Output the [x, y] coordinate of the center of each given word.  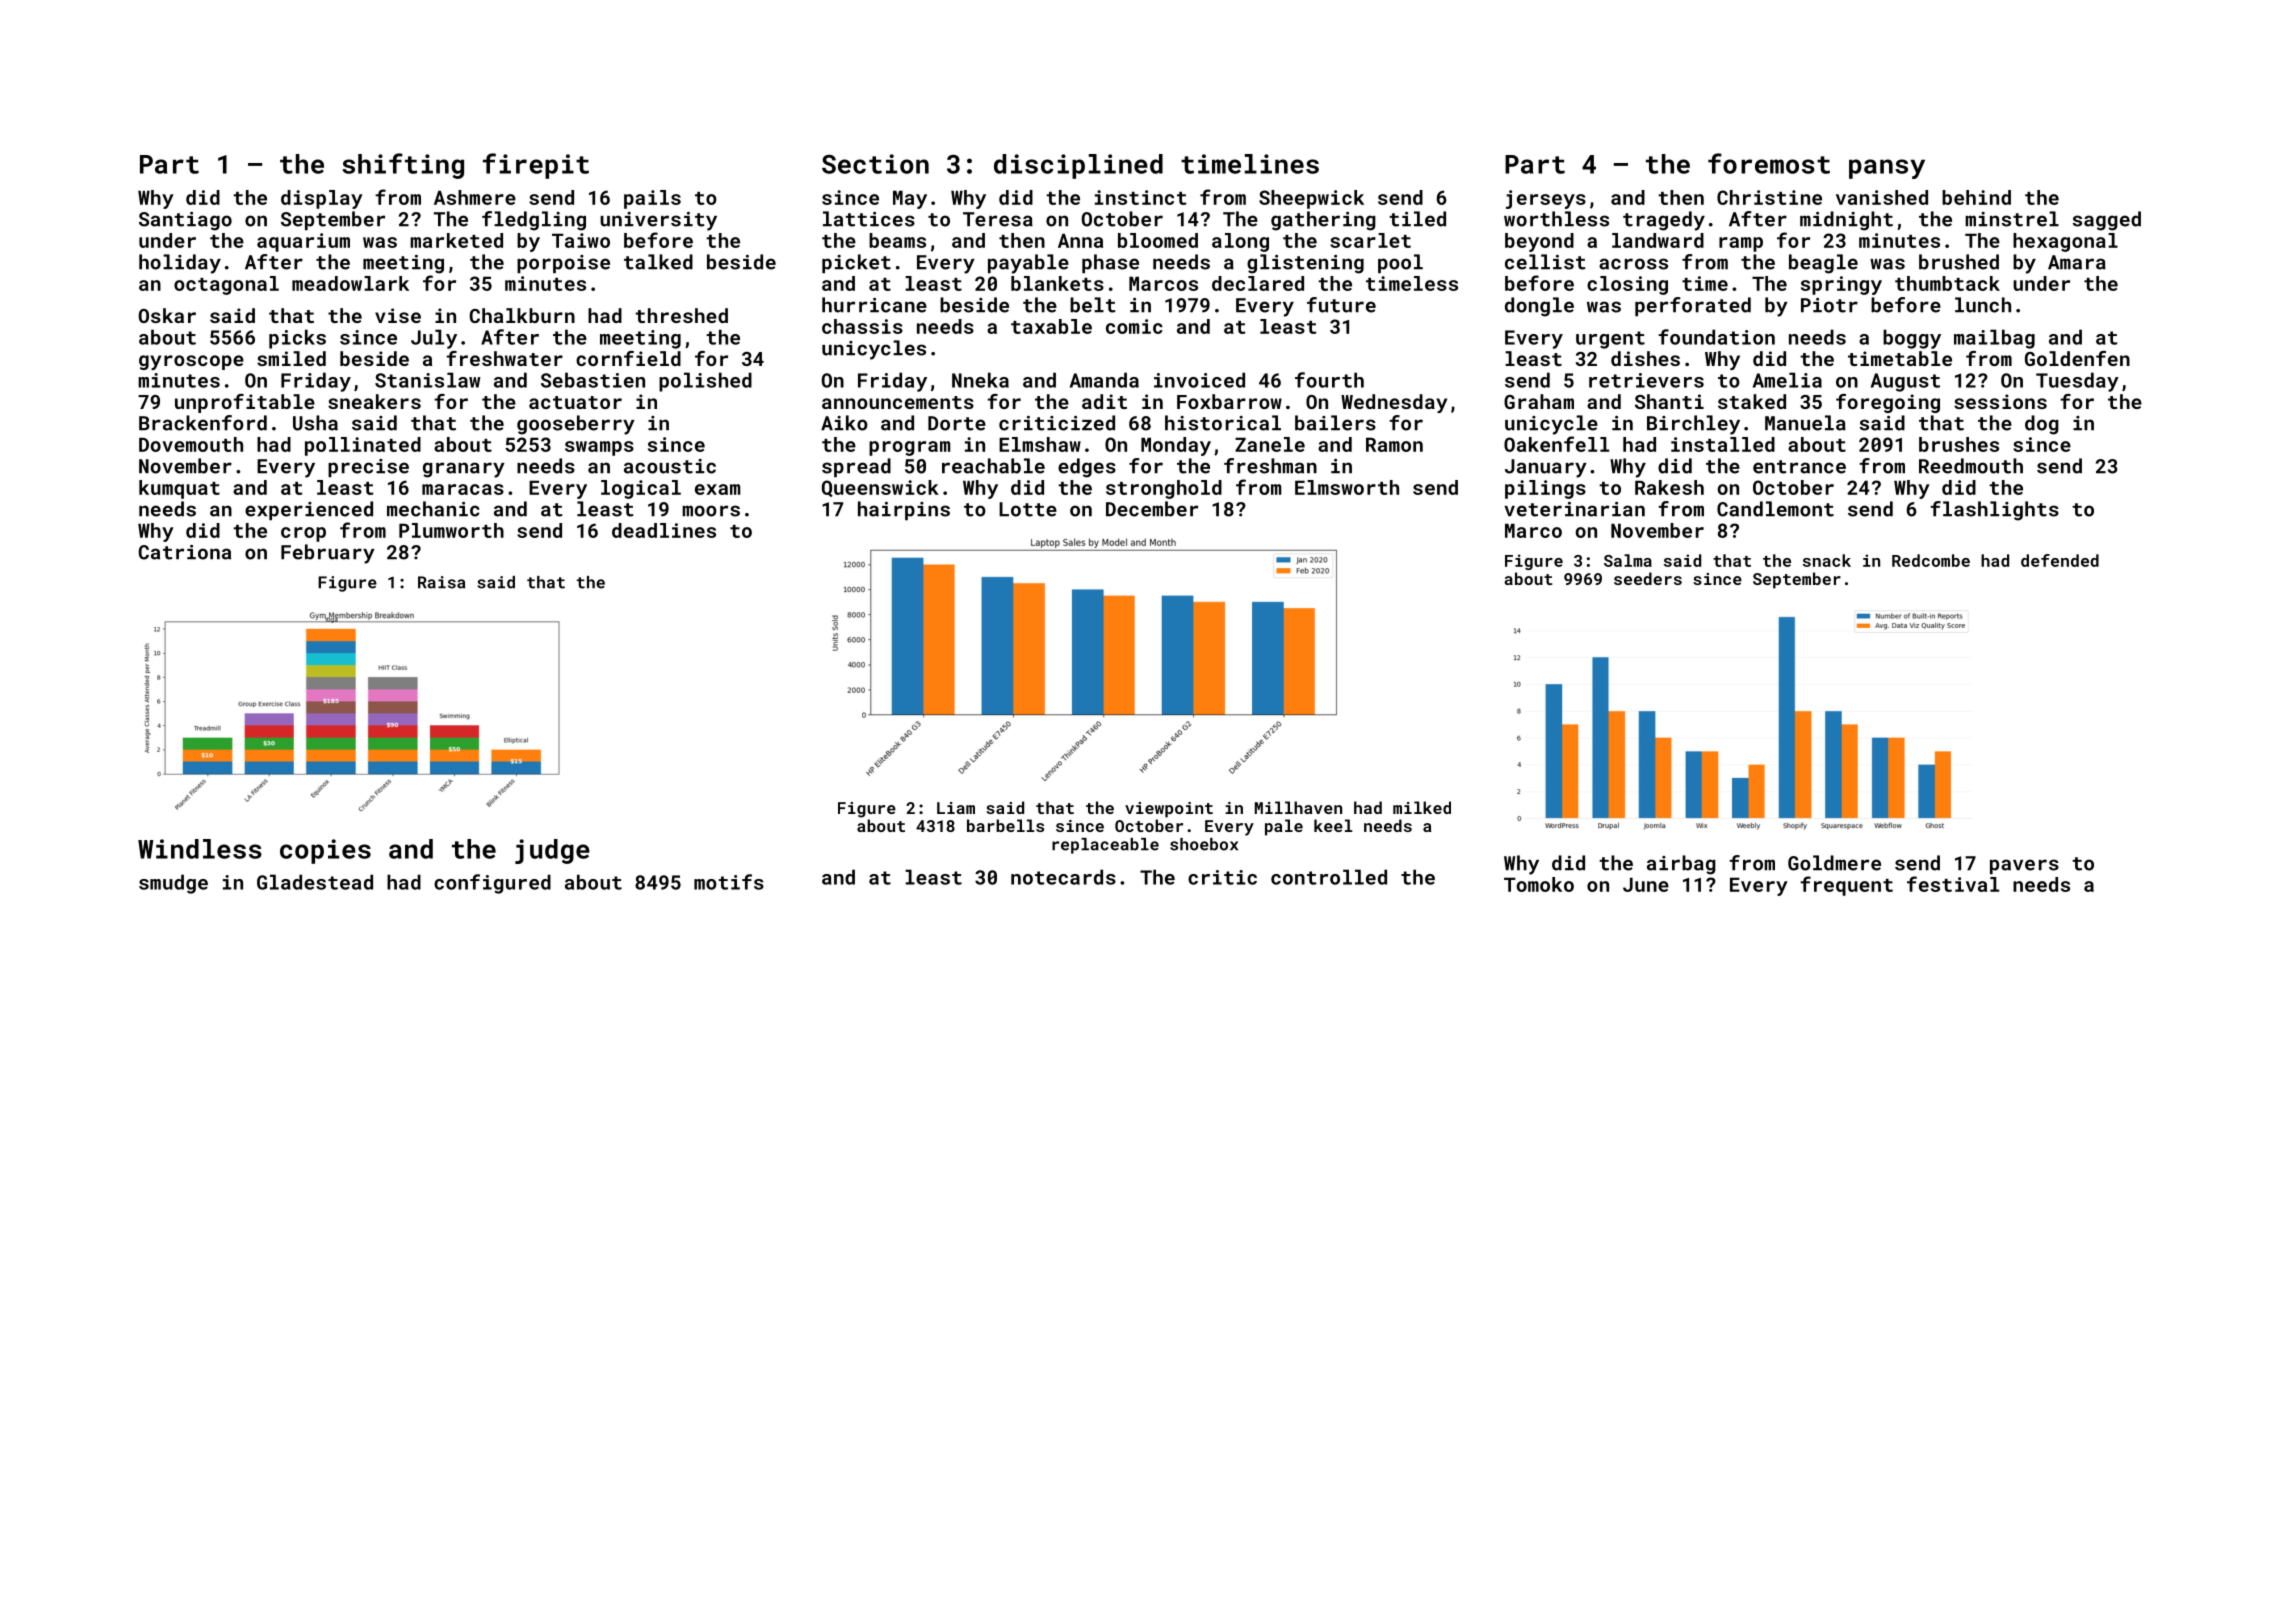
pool [1400, 263]
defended [2060, 560]
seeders [1648, 578]
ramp [1741, 244]
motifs [729, 882]
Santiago [185, 221]
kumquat [179, 489]
